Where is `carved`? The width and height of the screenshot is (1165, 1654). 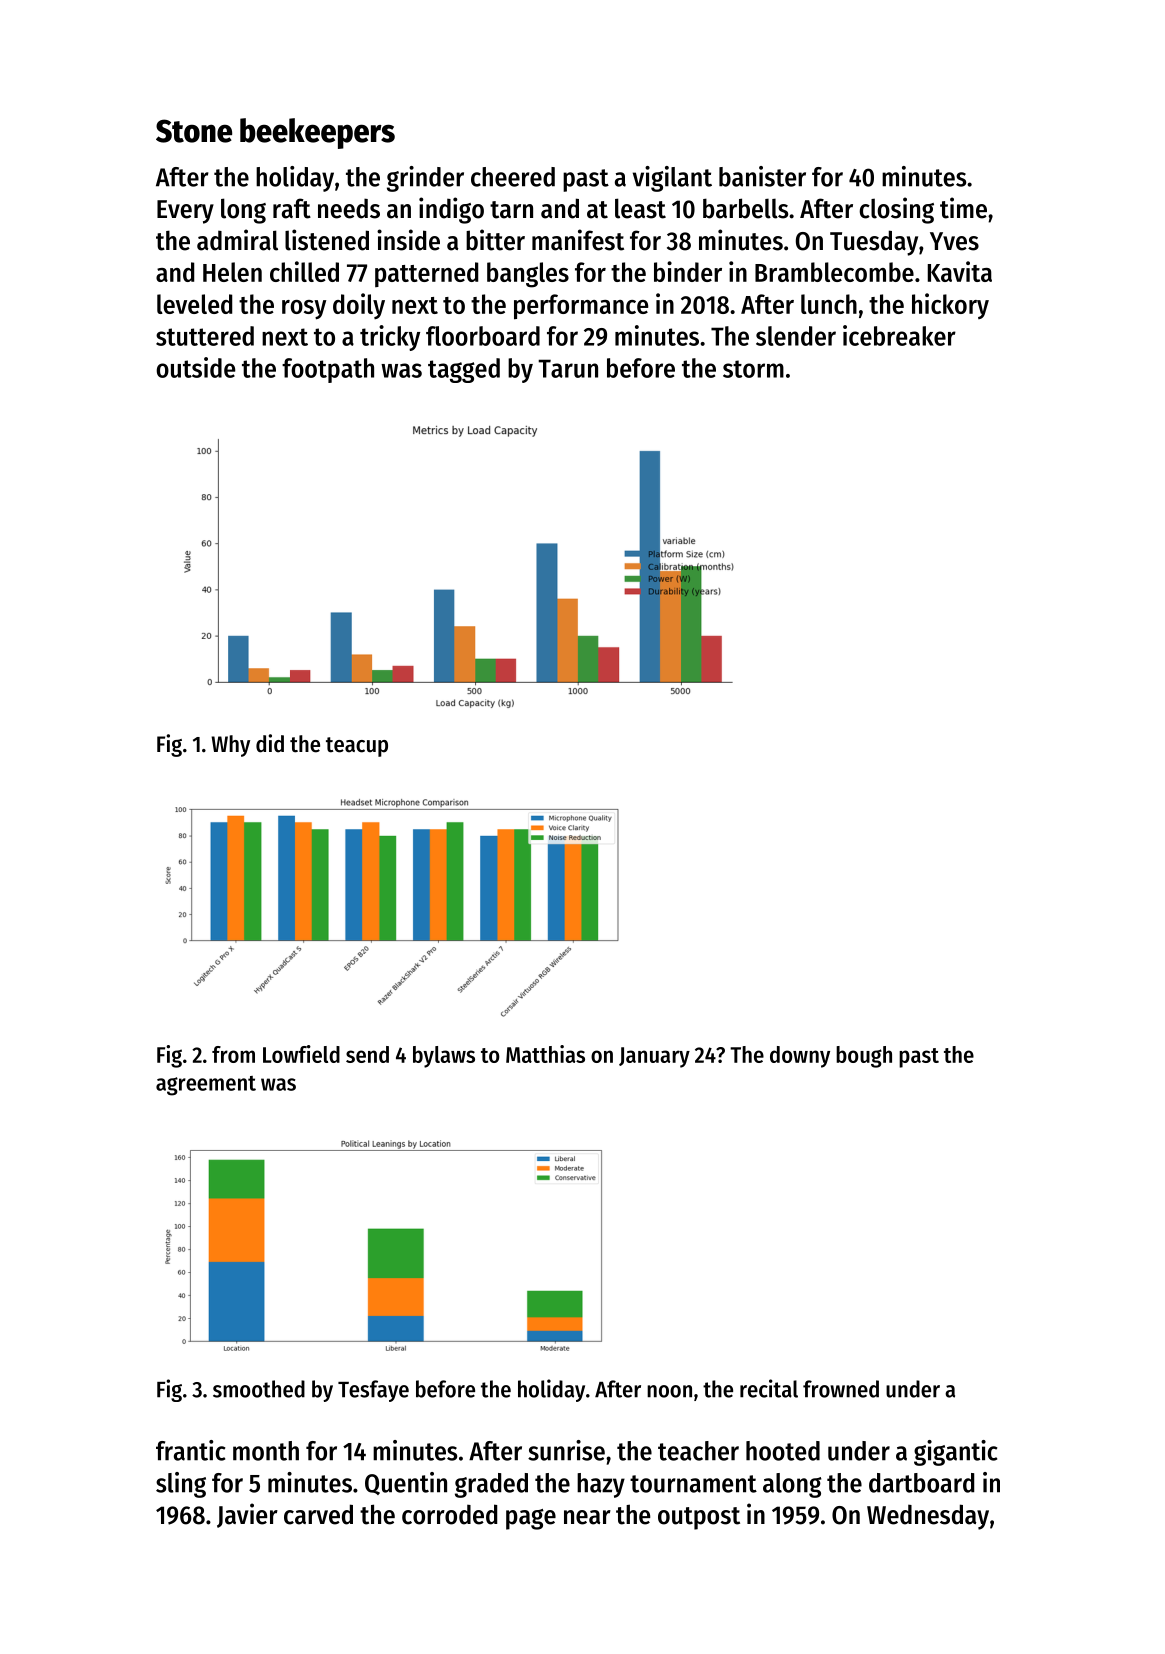
carved is located at coordinates (318, 1514).
